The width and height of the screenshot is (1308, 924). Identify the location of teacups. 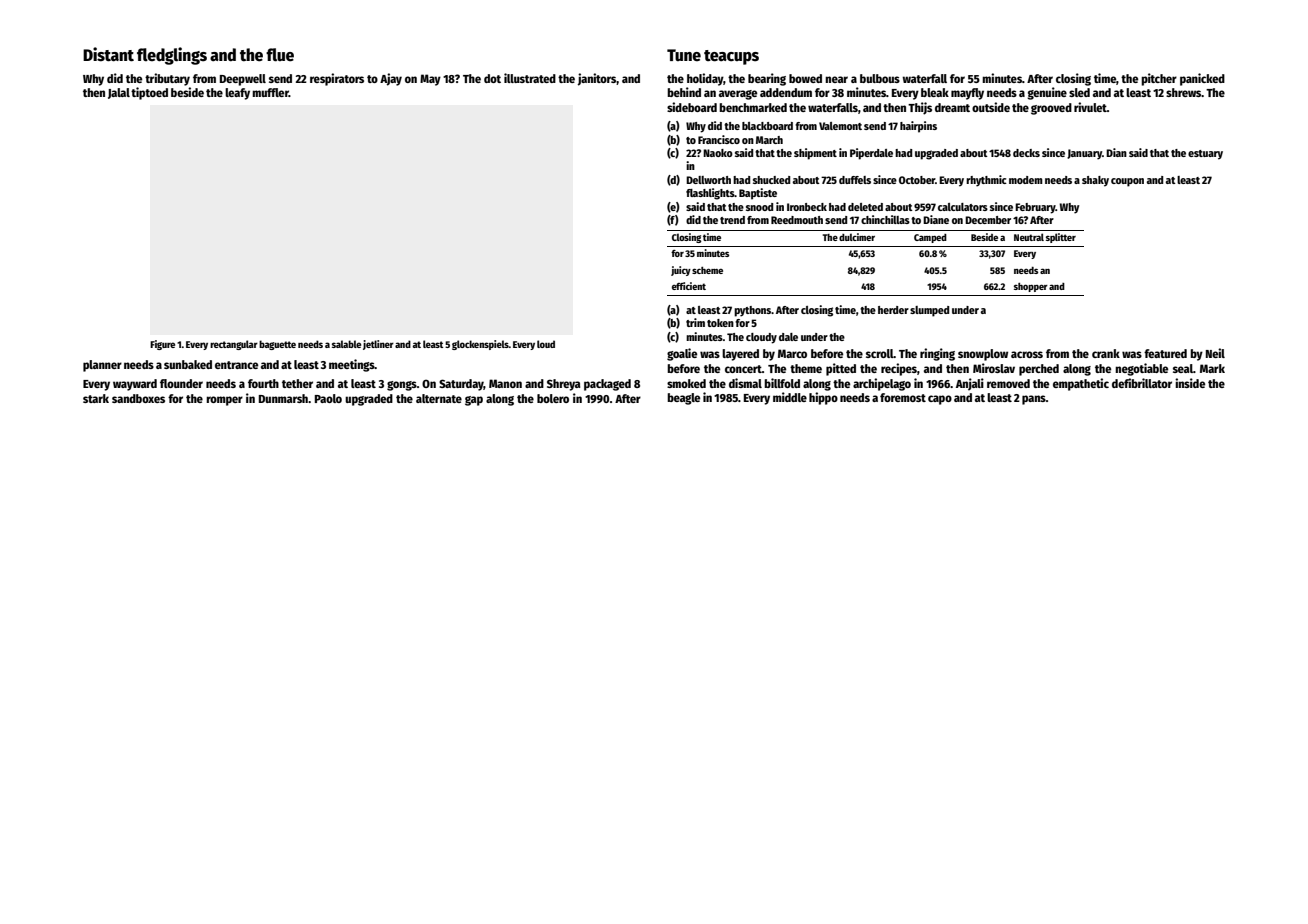
(731, 57).
